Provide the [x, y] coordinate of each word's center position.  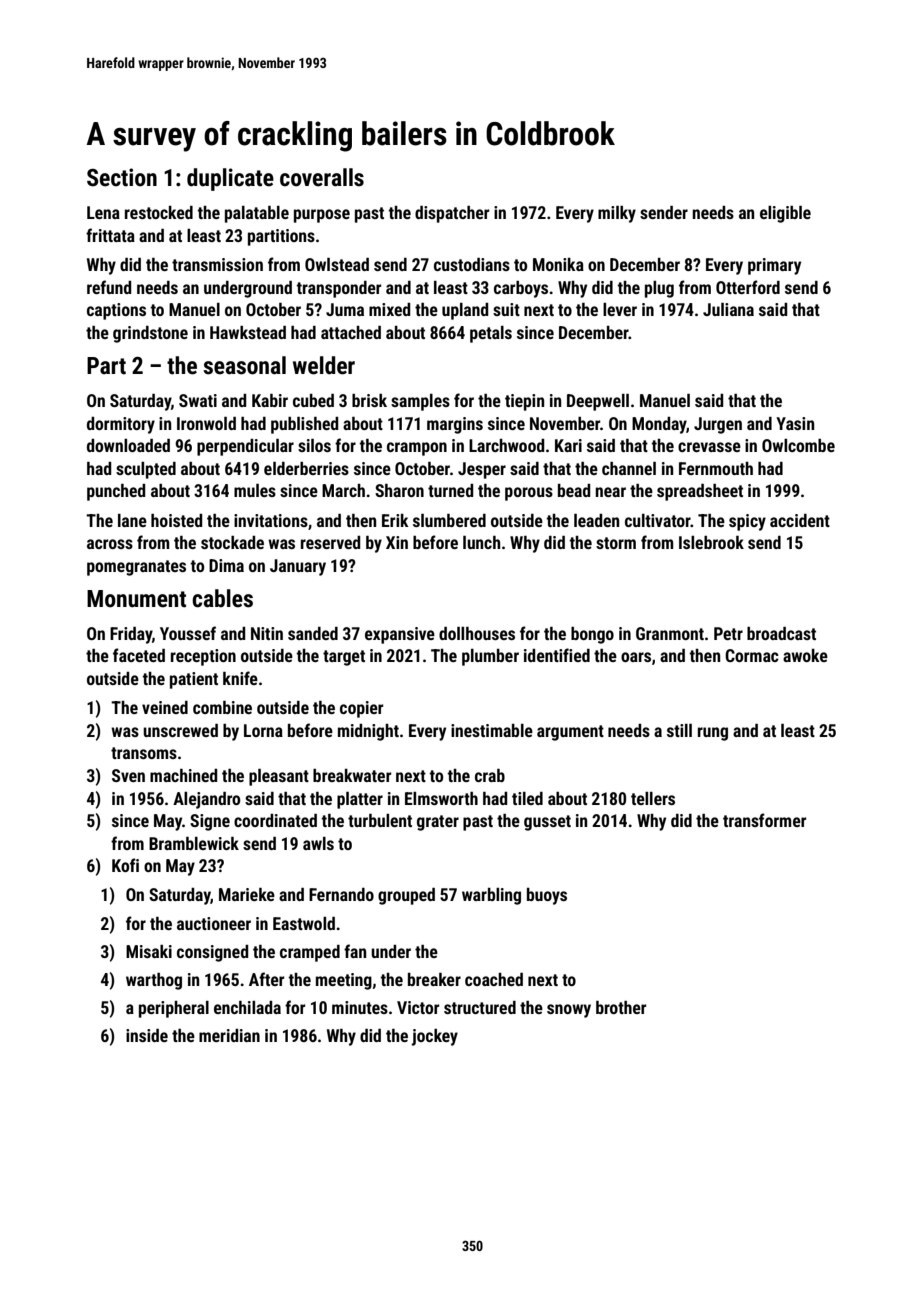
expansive [400, 635]
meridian [229, 1035]
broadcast [781, 633]
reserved [330, 542]
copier [361, 709]
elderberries [306, 468]
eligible [785, 214]
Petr [728, 633]
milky [617, 214]
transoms [144, 753]
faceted [139, 655]
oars [636, 657]
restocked [159, 212]
